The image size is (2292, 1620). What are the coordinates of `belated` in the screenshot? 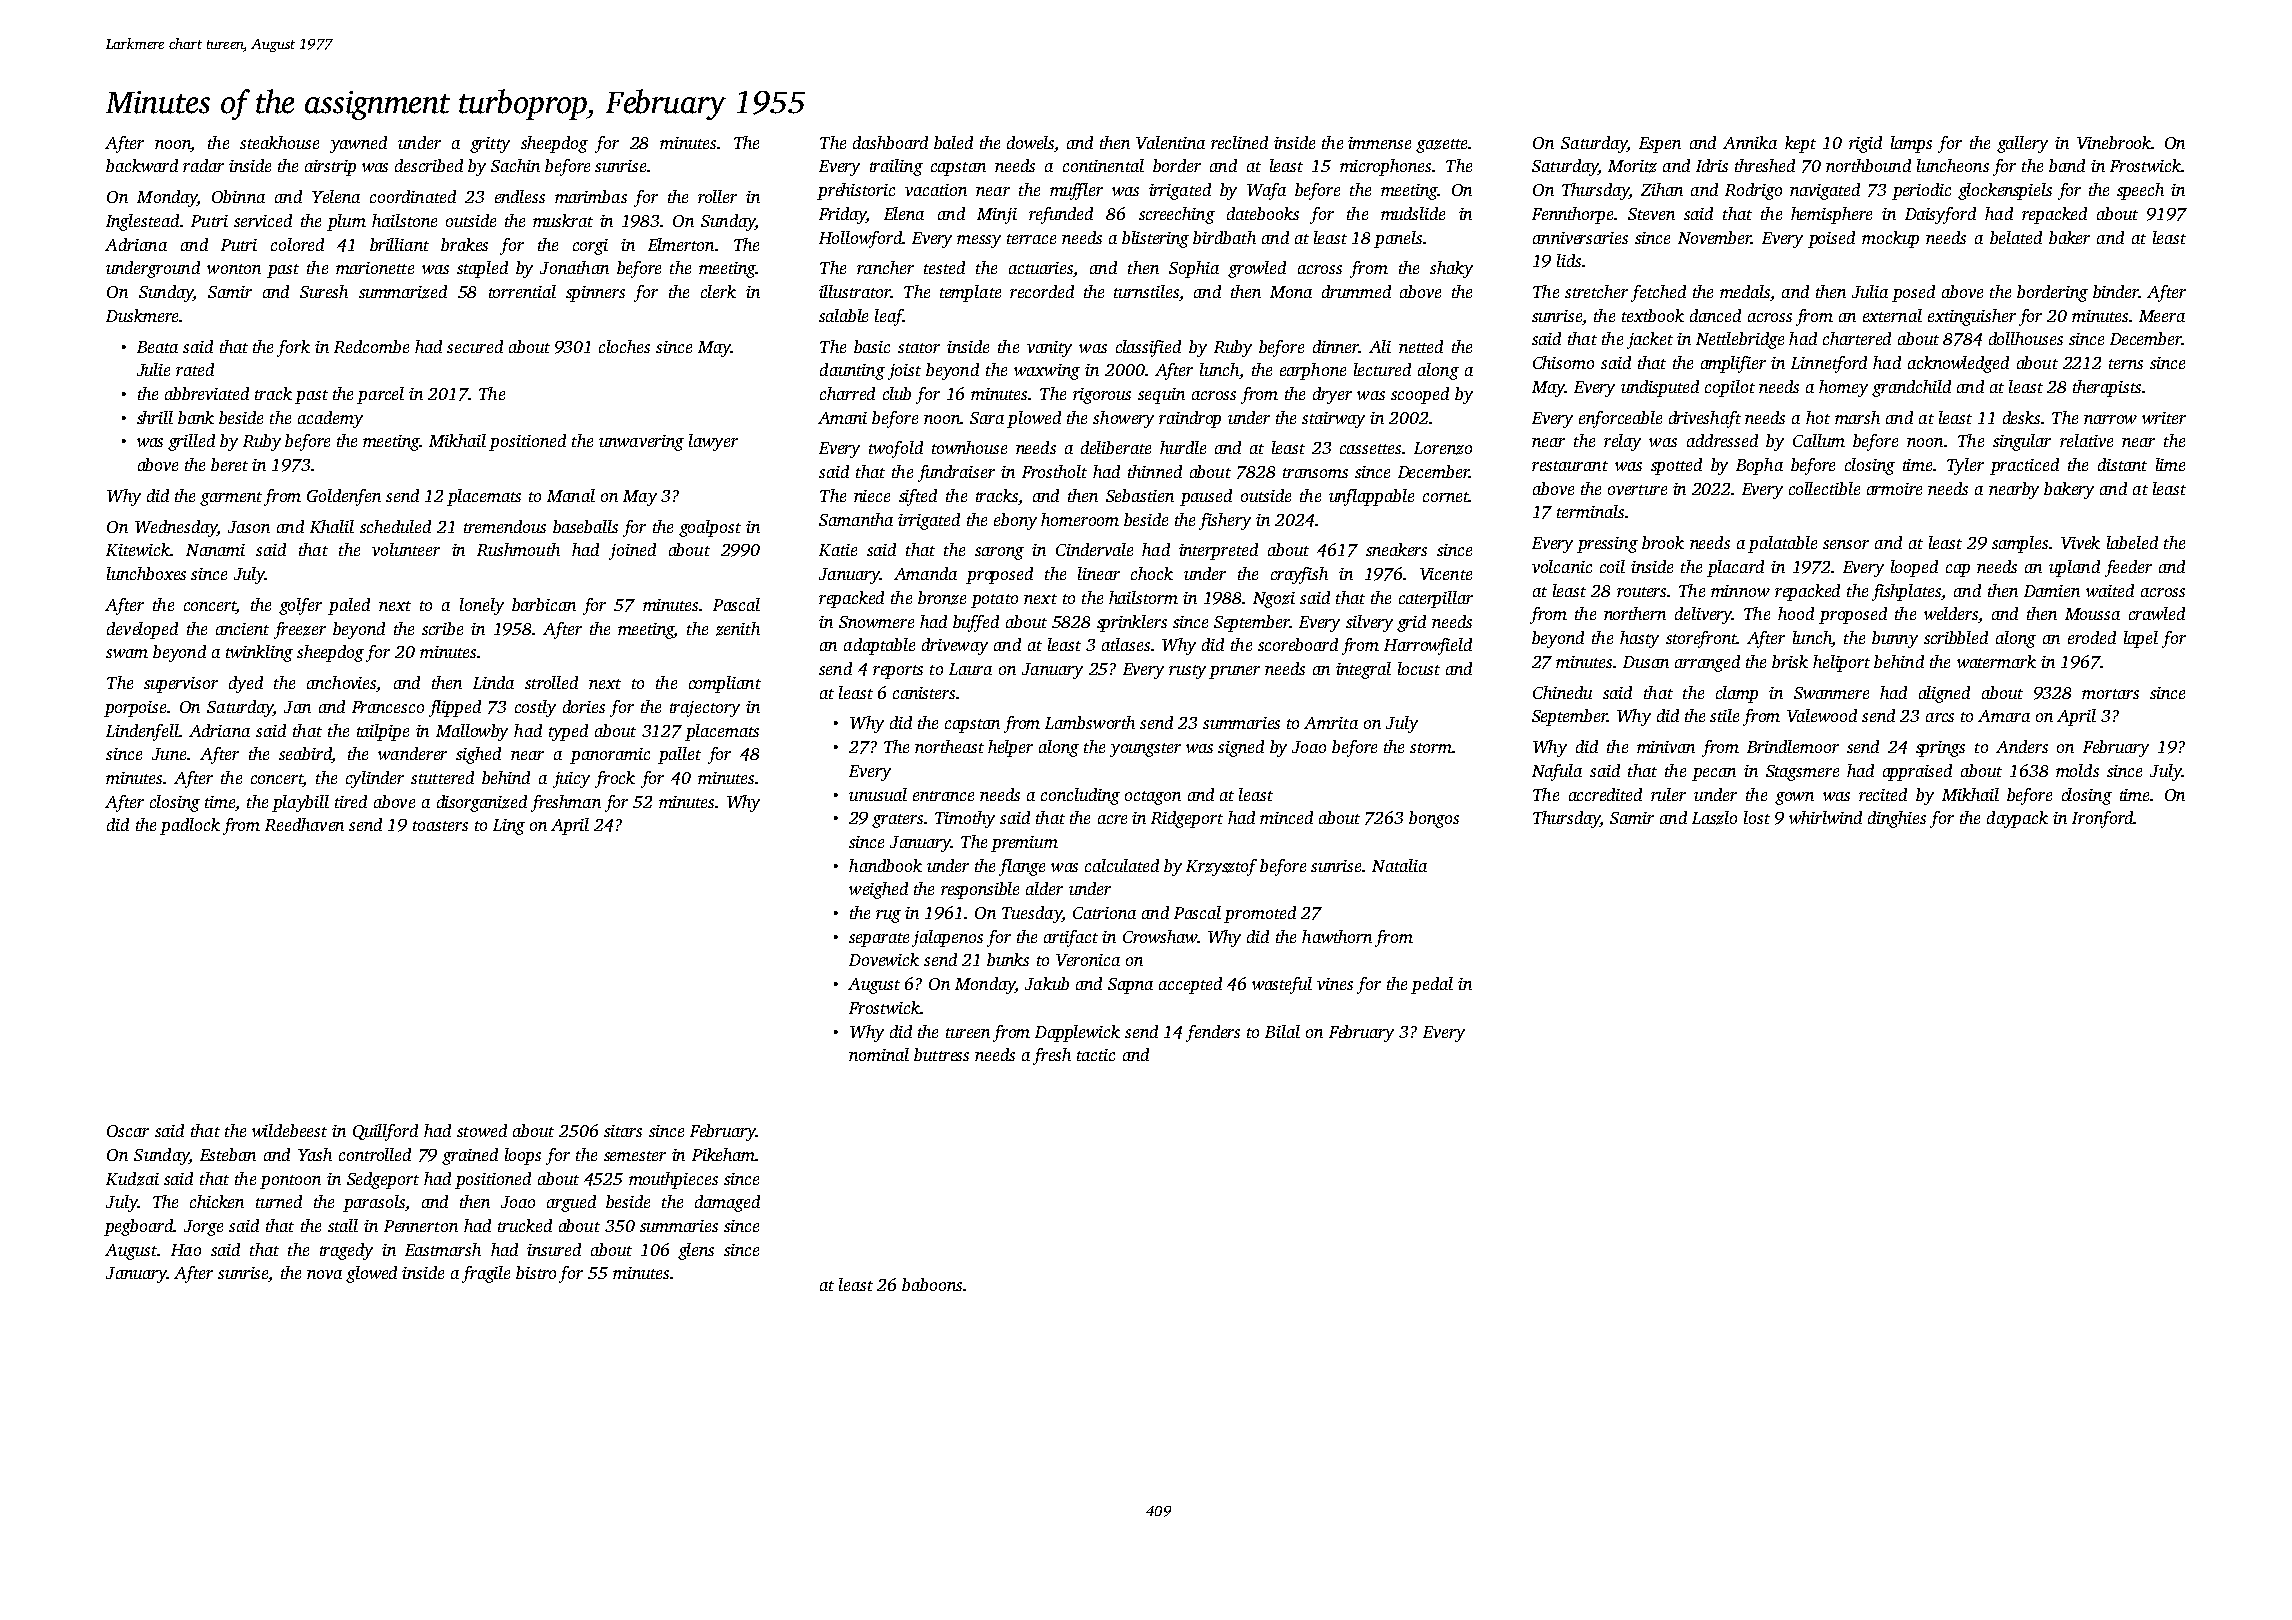 It's located at (2016, 237).
